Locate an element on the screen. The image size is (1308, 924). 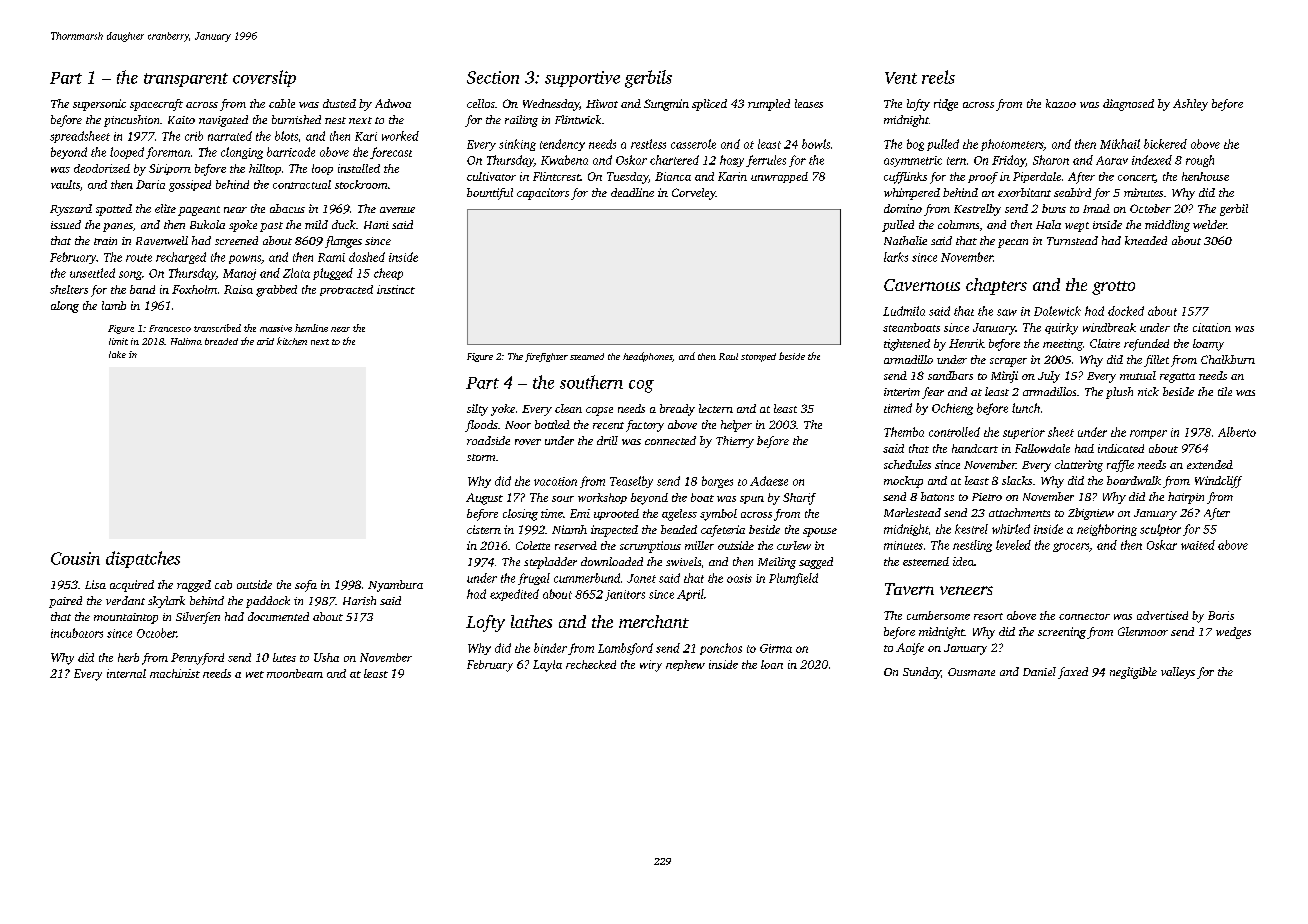
concert is located at coordinates (1136, 178).
